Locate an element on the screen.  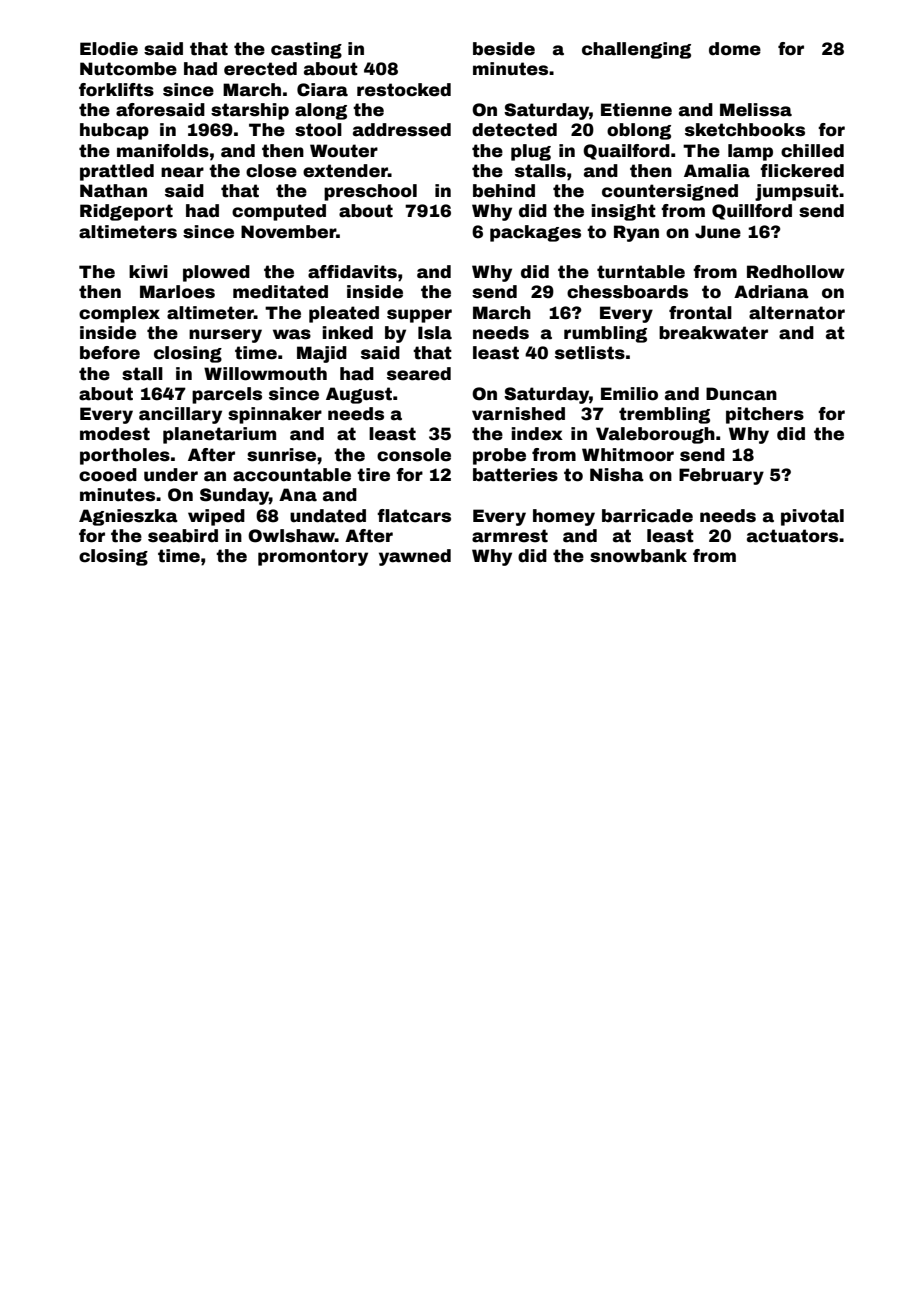
frontal is located at coordinates (700, 313).
